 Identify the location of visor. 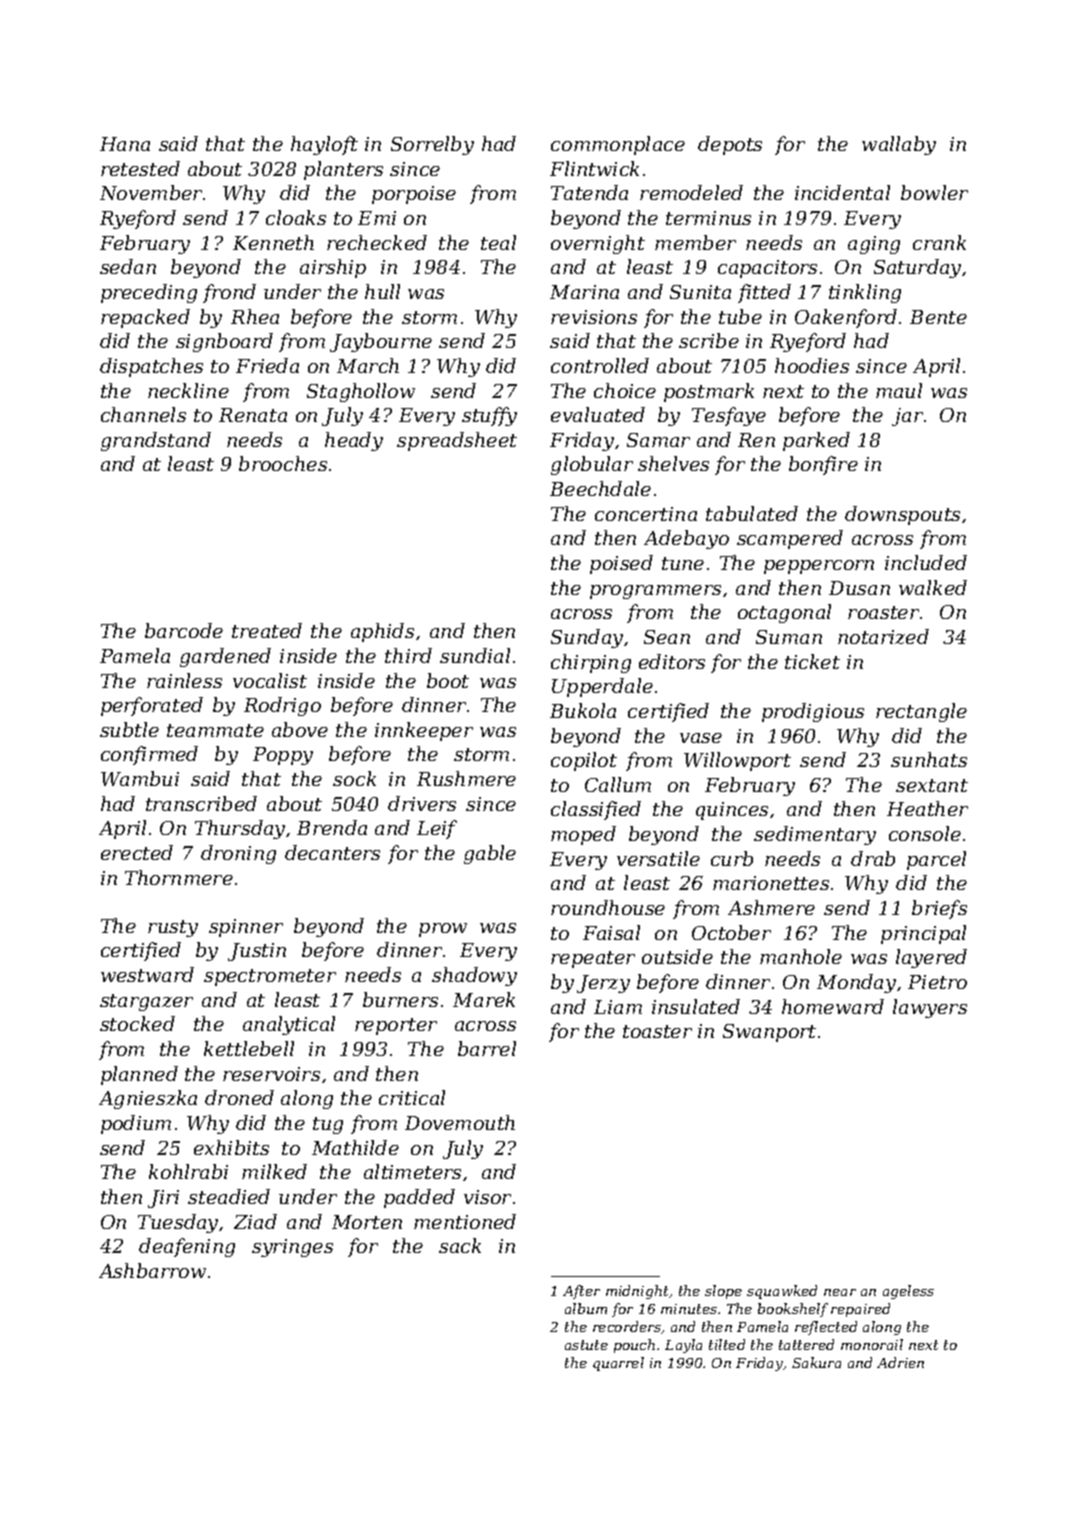
(487, 1197).
